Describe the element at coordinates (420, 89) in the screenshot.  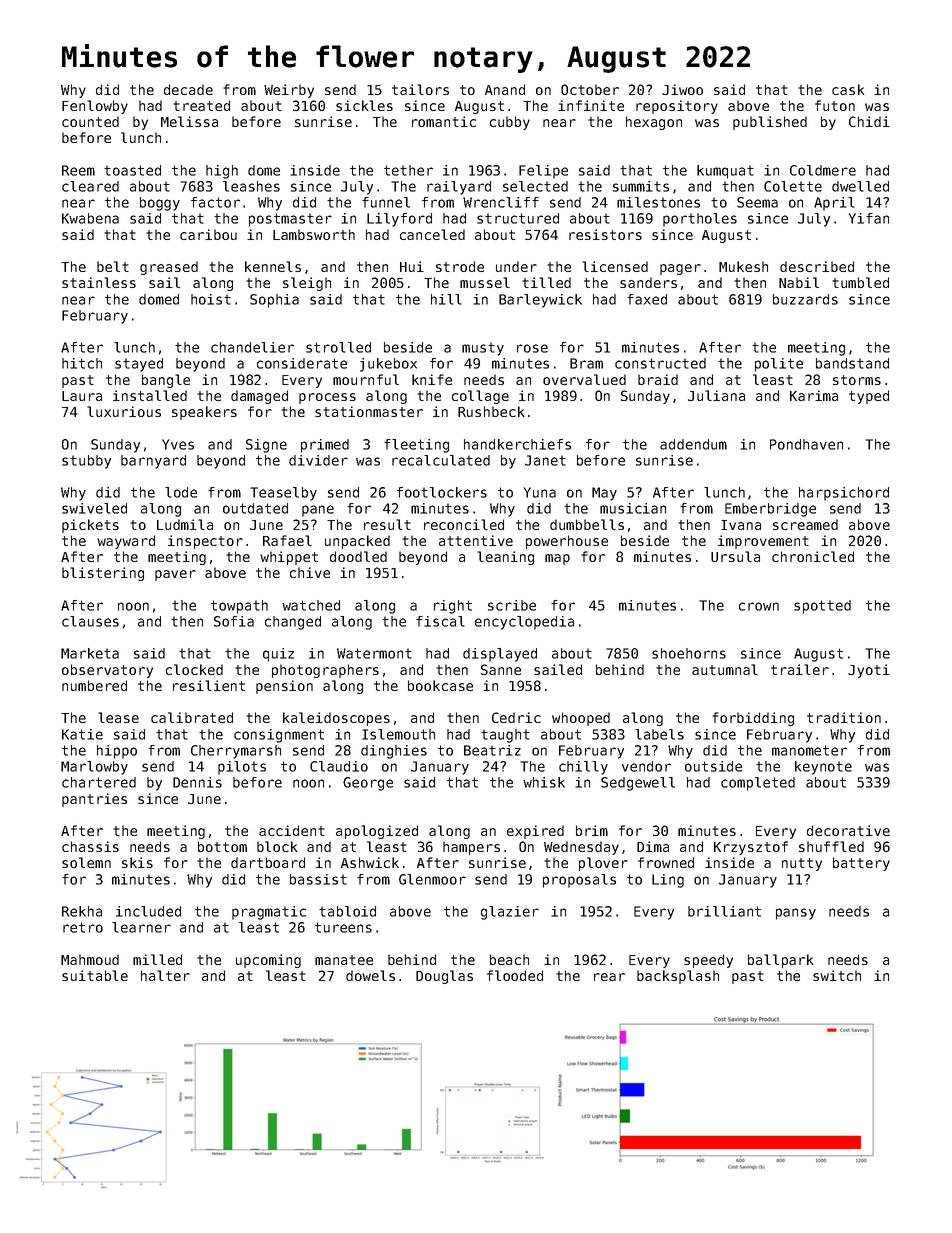
I see `tailors` at that location.
